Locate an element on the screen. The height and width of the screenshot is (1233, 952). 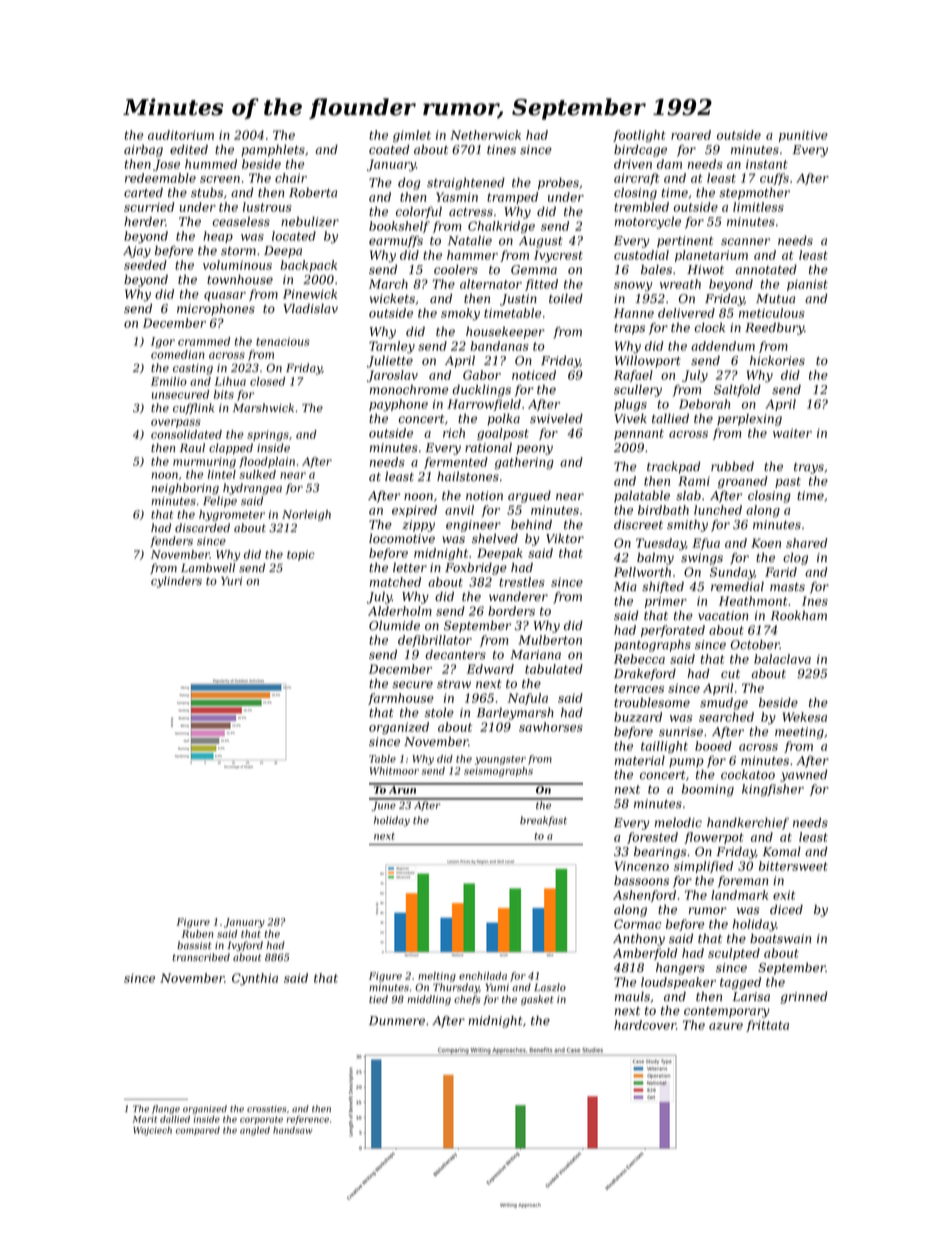
azure is located at coordinates (726, 1026).
